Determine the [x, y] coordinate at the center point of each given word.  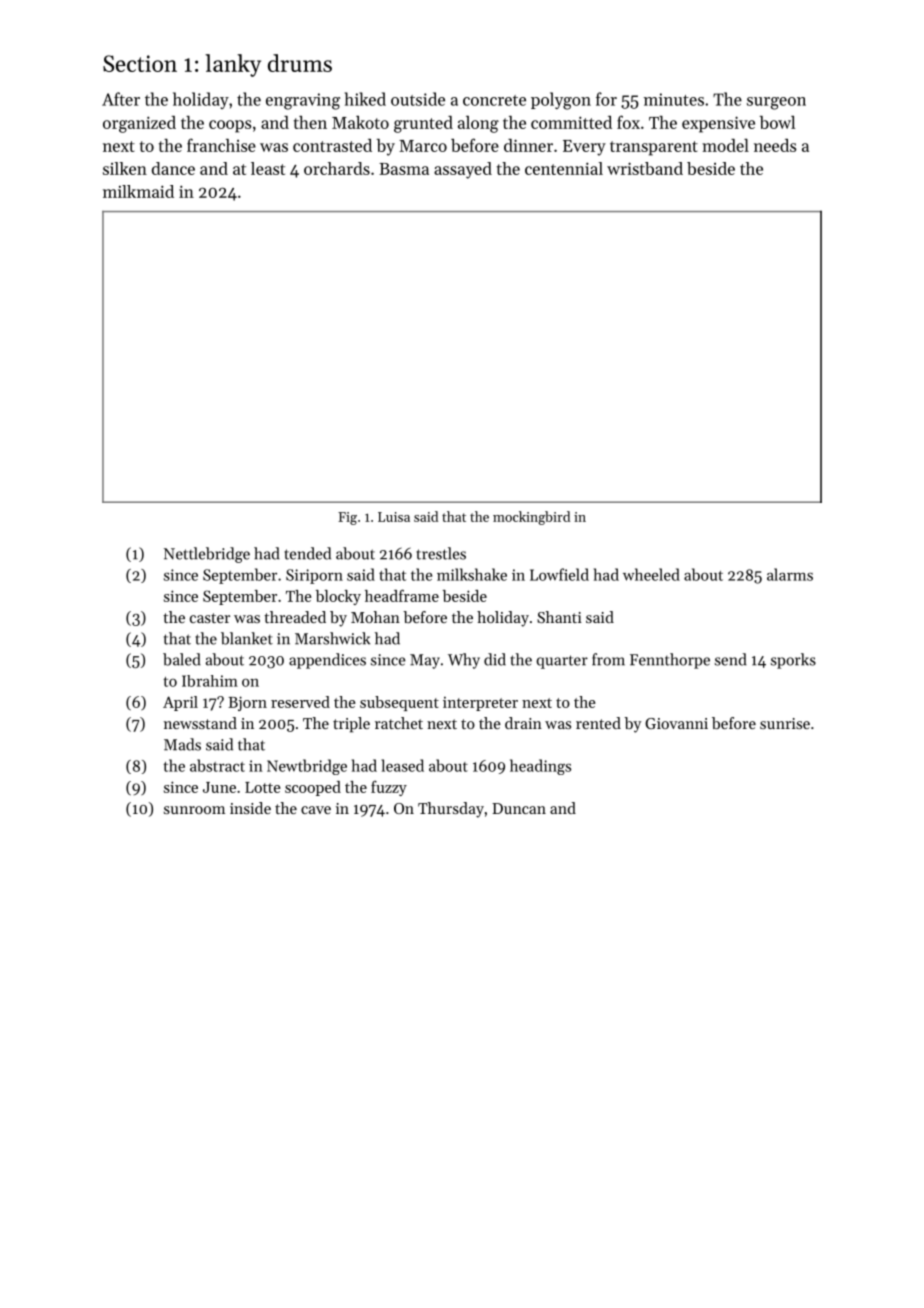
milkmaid [138, 191]
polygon [561, 101]
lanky [233, 65]
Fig [347, 518]
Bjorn [247, 703]
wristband [645, 168]
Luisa [394, 517]
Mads [182, 744]
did [495, 659]
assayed [463, 170]
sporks [793, 661]
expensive [718, 124]
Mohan [375, 617]
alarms [790, 574]
